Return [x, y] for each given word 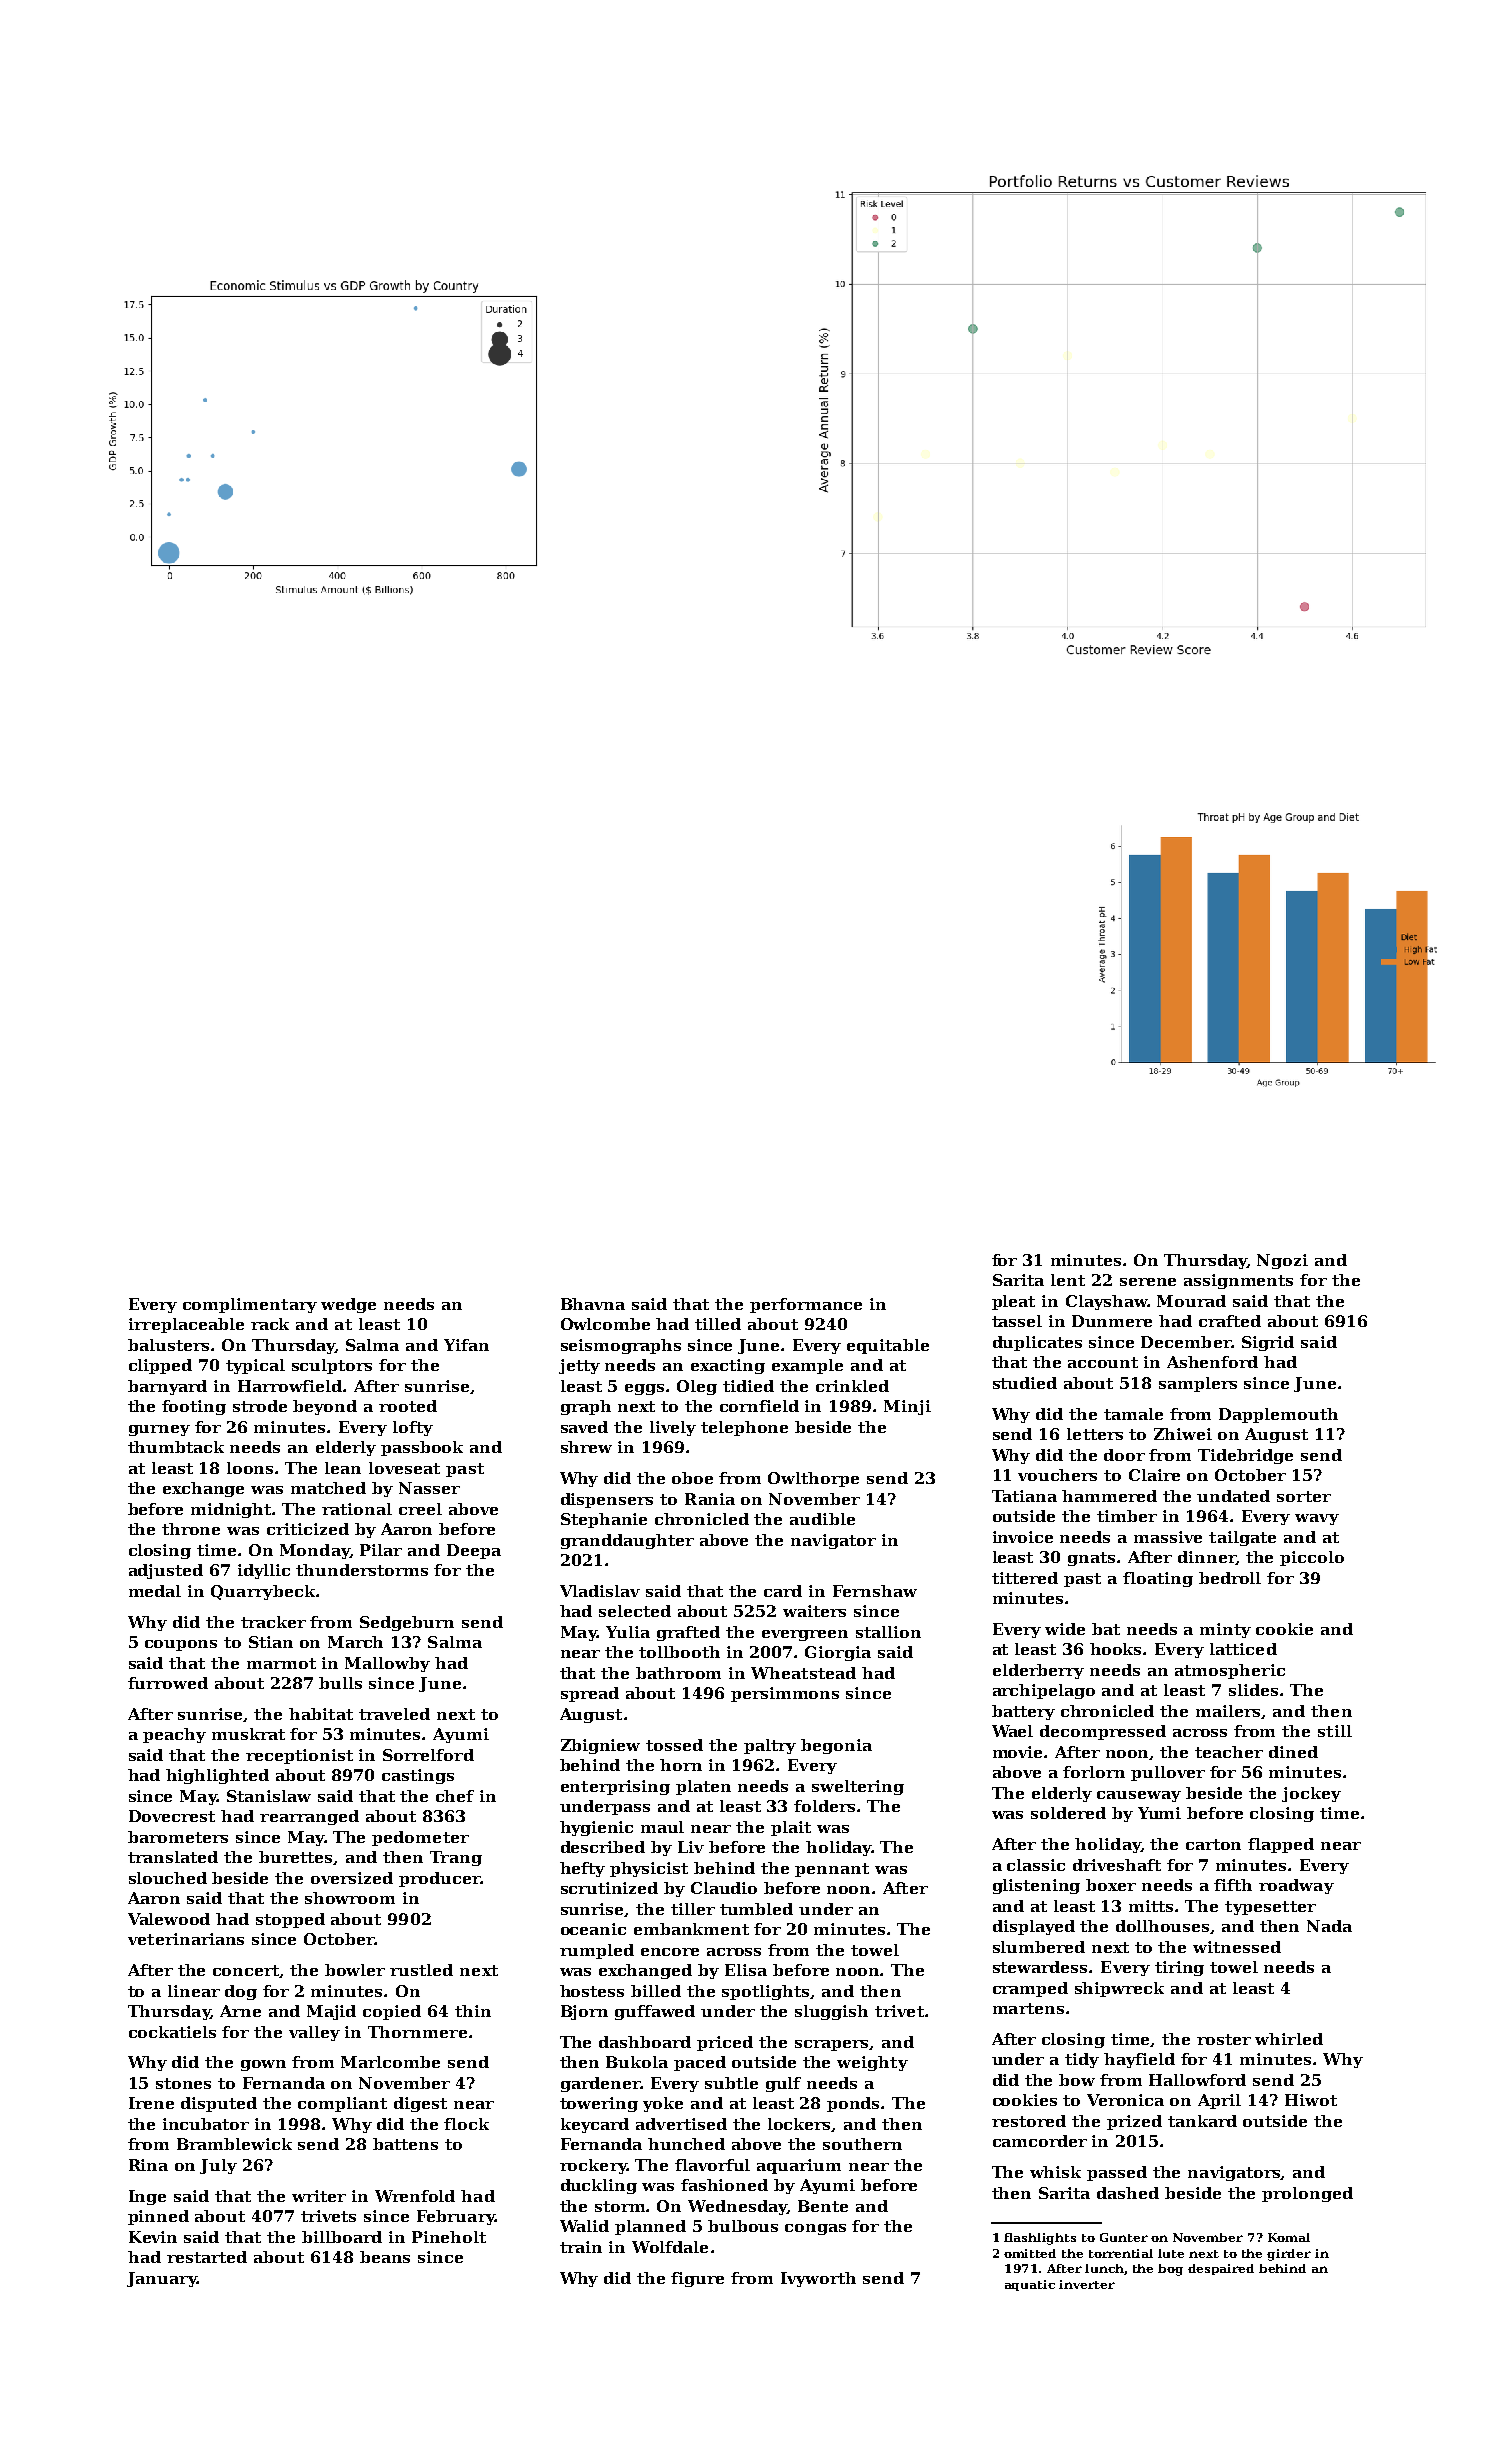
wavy [1317, 1519]
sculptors [332, 1366]
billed [656, 1991]
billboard [342, 2237]
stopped [290, 1920]
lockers [800, 2125]
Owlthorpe [813, 1479]
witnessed [1237, 1947]
